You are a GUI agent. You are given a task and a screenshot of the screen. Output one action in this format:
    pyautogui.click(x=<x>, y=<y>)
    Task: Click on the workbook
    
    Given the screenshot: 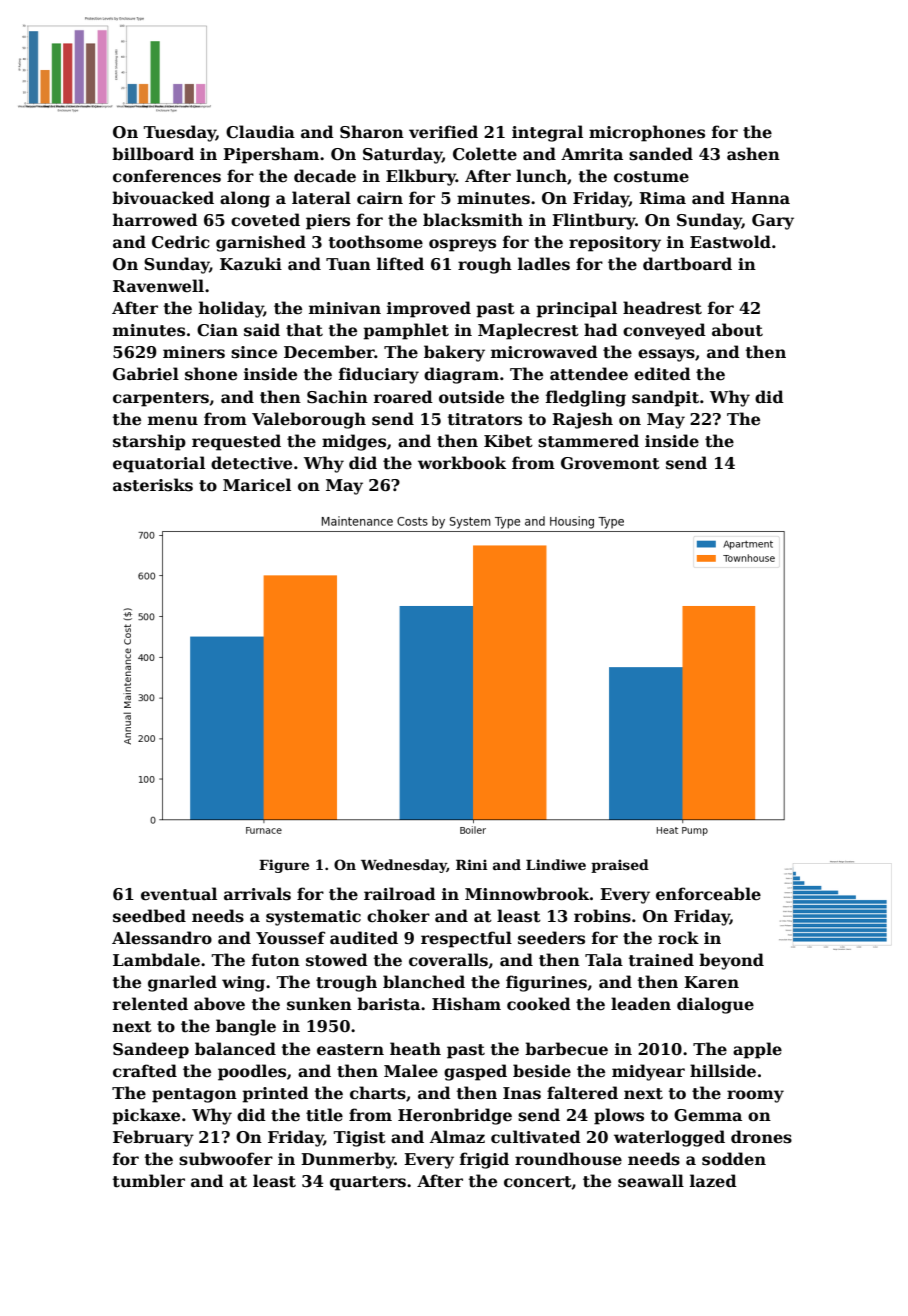 What is the action you would take?
    pyautogui.click(x=462, y=463)
